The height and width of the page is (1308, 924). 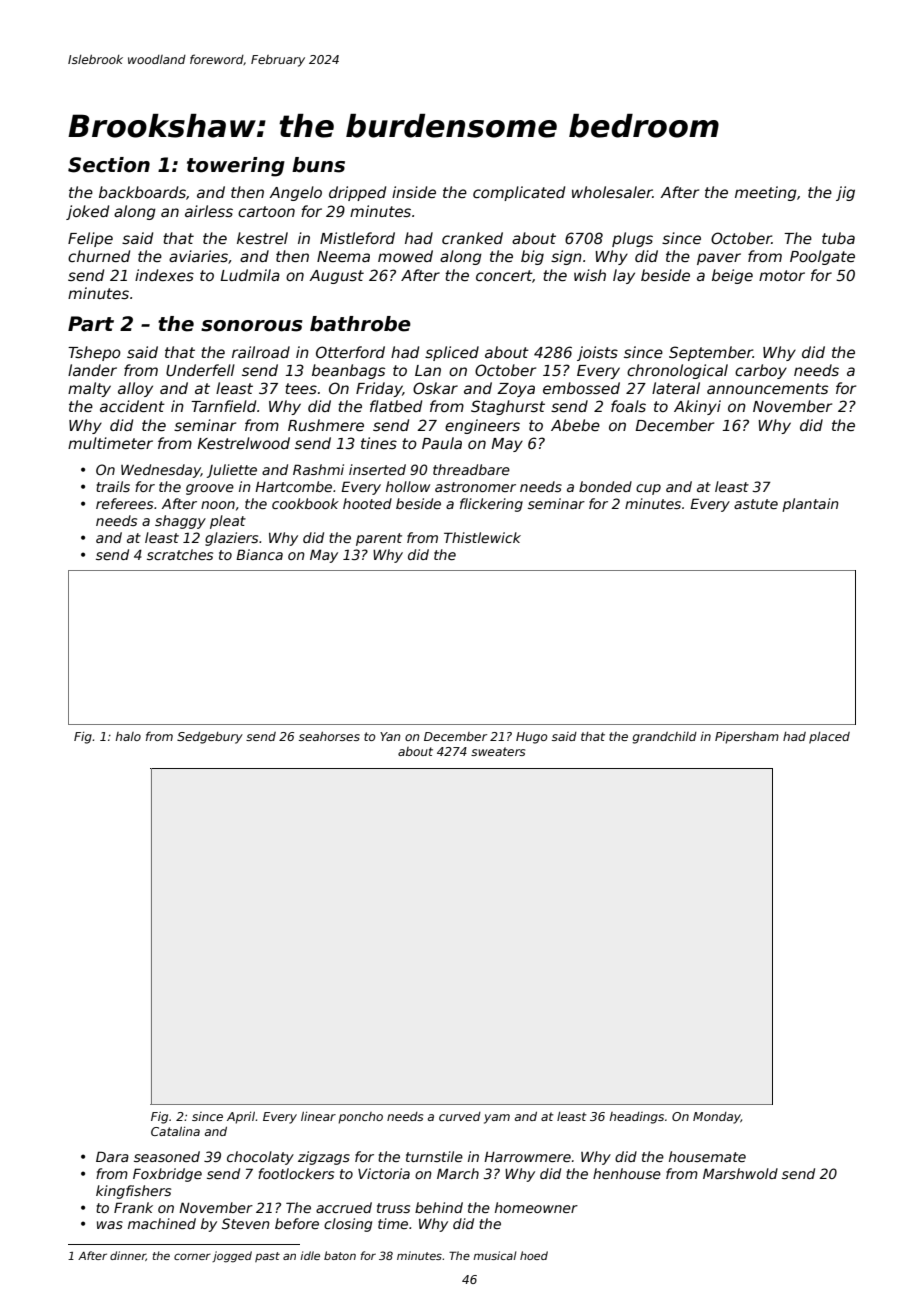 What do you see at coordinates (740, 1173) in the page?
I see `Marshwold` at bounding box center [740, 1173].
